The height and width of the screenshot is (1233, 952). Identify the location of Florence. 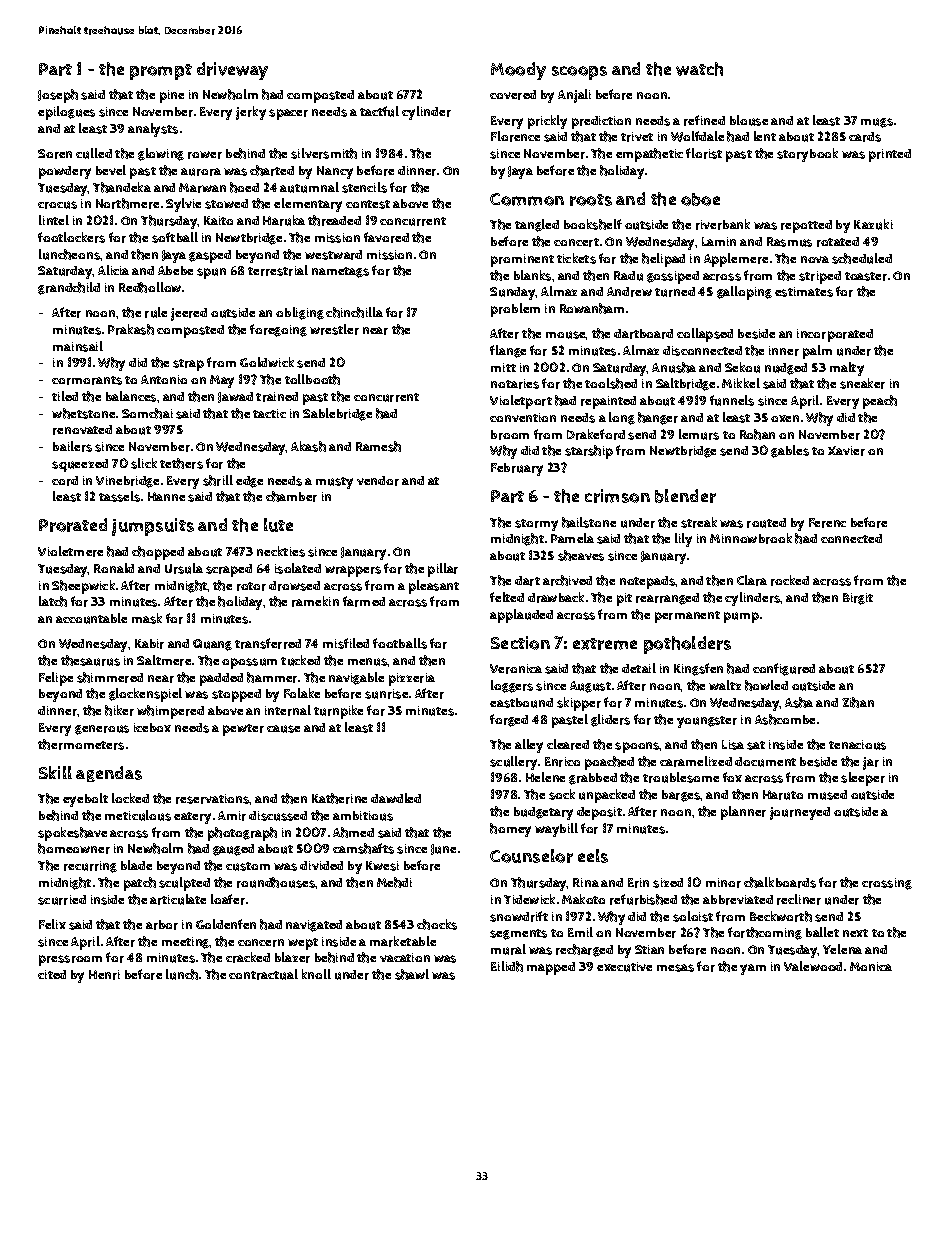
(515, 136).
